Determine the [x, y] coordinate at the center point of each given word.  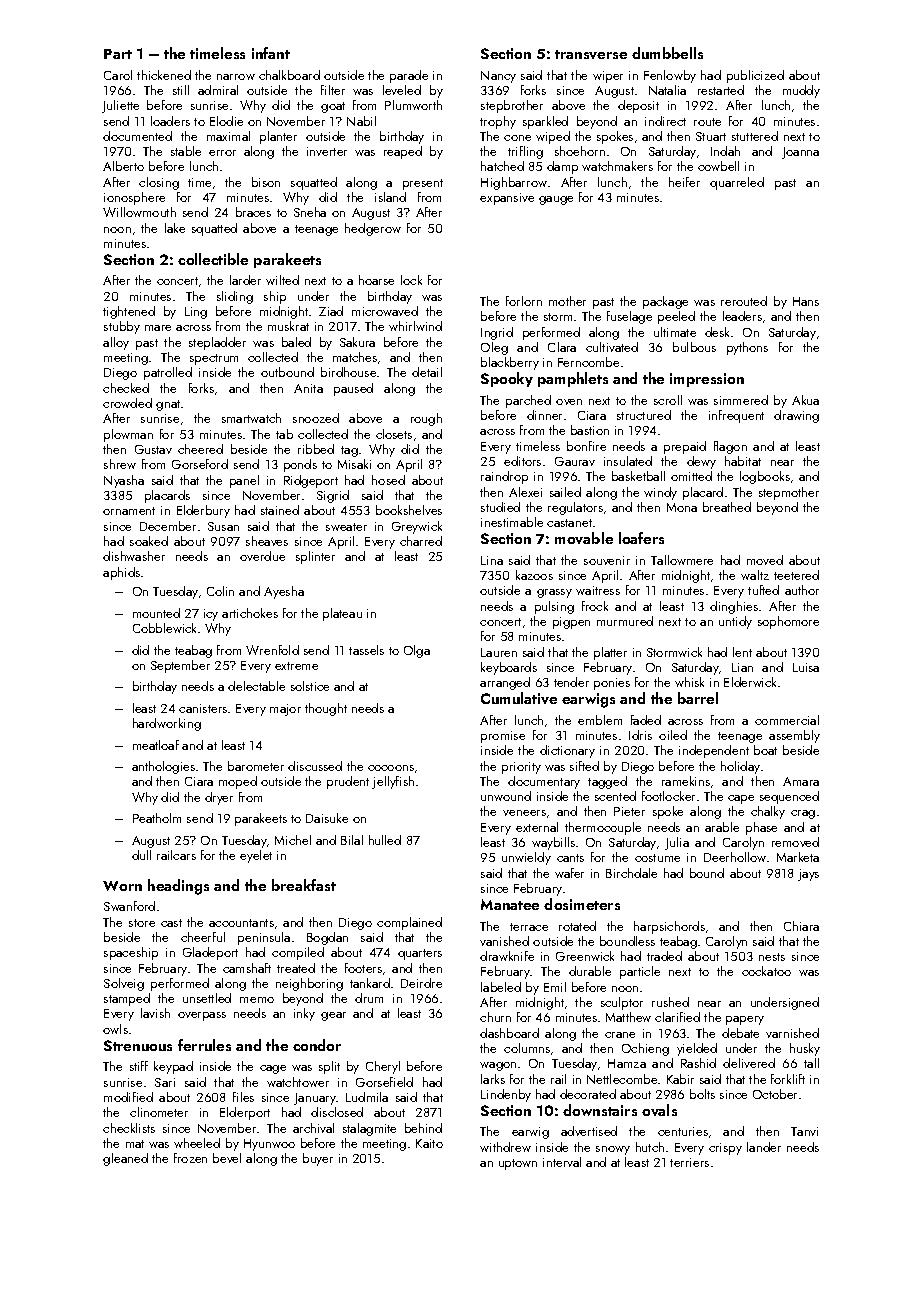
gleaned [125, 1159]
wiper [608, 77]
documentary [544, 782]
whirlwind [415, 326]
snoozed [316, 418]
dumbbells [667, 53]
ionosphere [134, 198]
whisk [689, 682]
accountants [241, 923]
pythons [747, 348]
